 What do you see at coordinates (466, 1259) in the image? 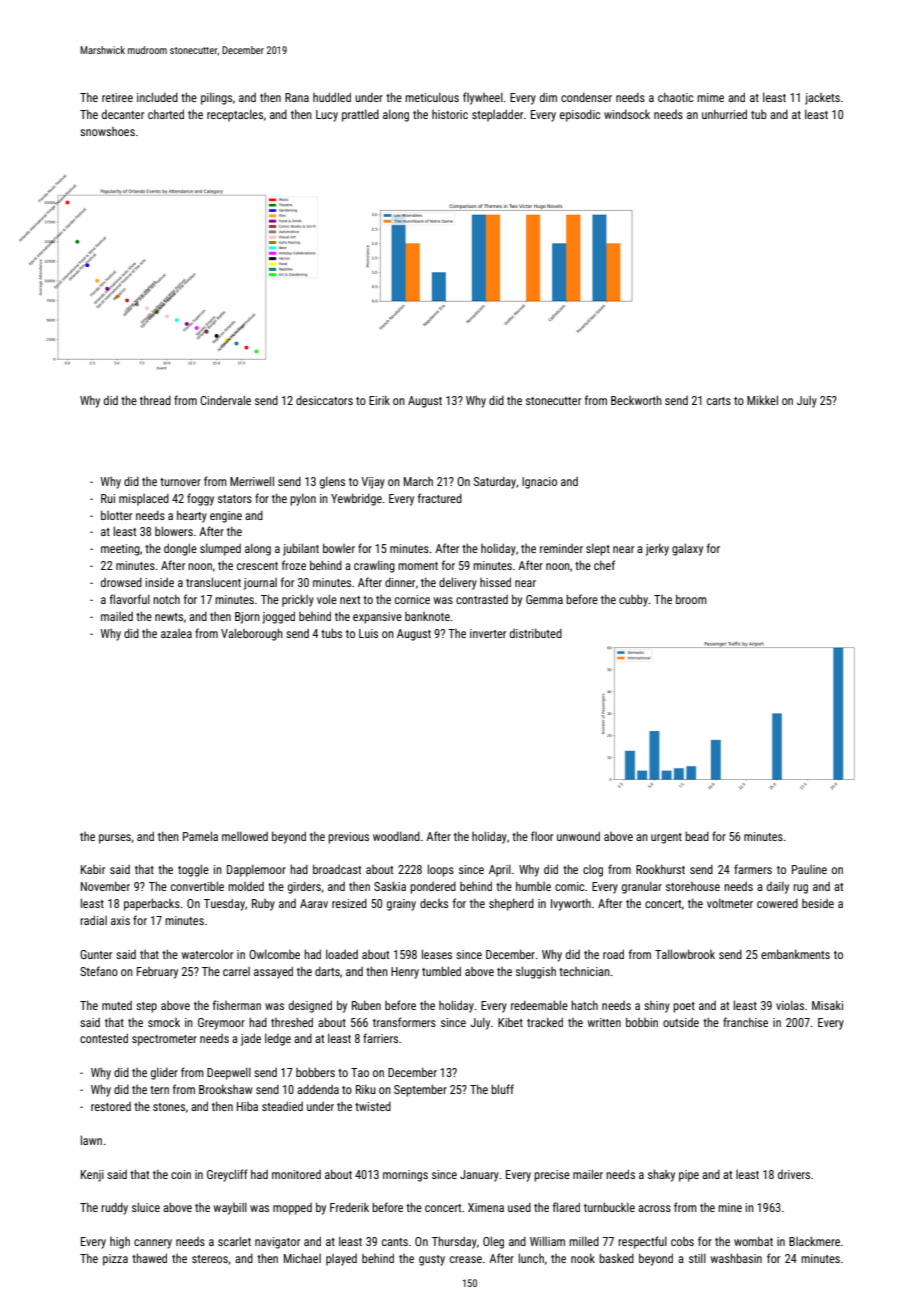
I see `crease` at bounding box center [466, 1259].
